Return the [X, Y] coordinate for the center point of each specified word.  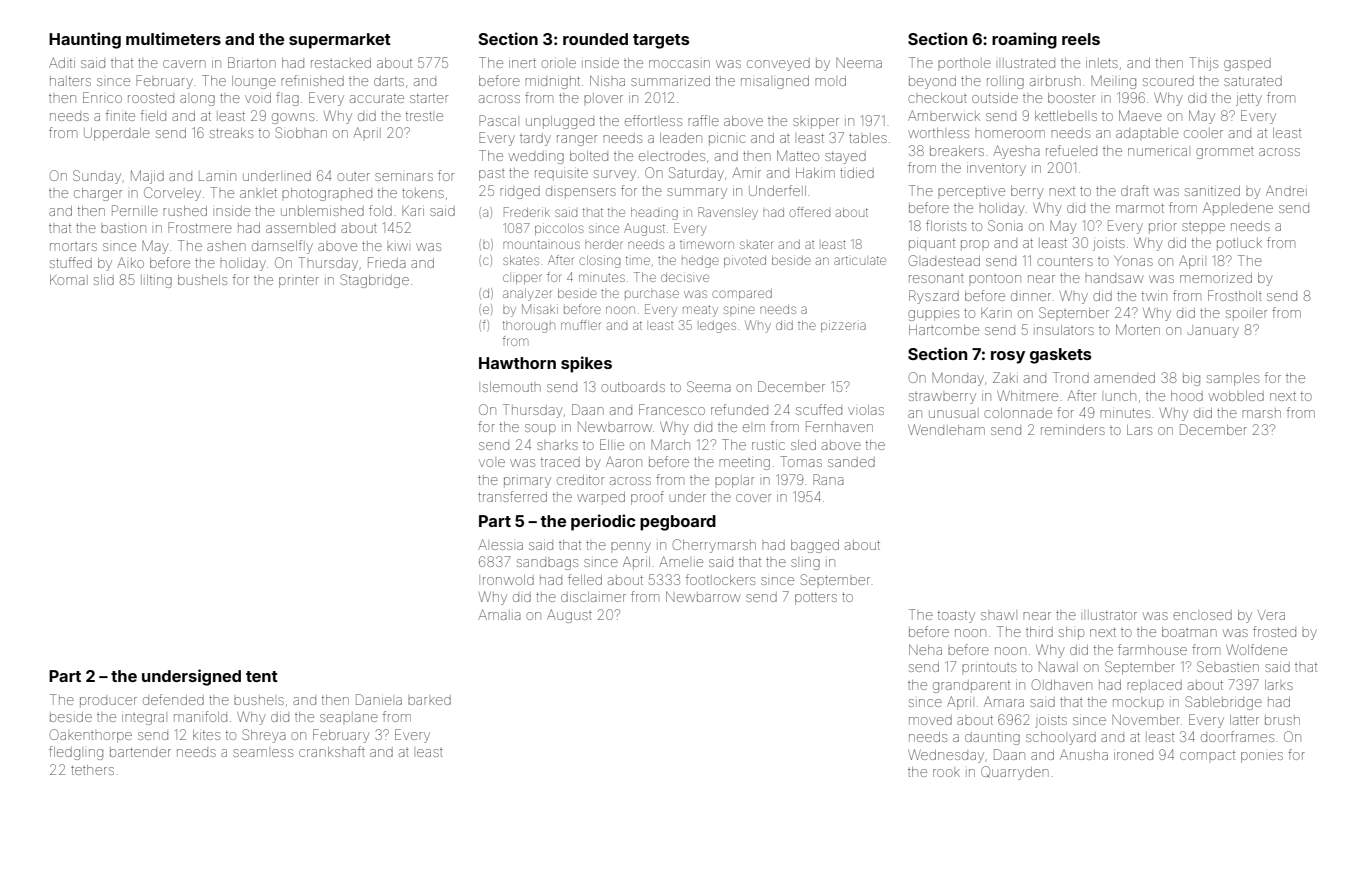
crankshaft [332, 751]
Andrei [1286, 191]
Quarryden [1015, 773]
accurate [377, 98]
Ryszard [934, 297]
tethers [92, 770]
